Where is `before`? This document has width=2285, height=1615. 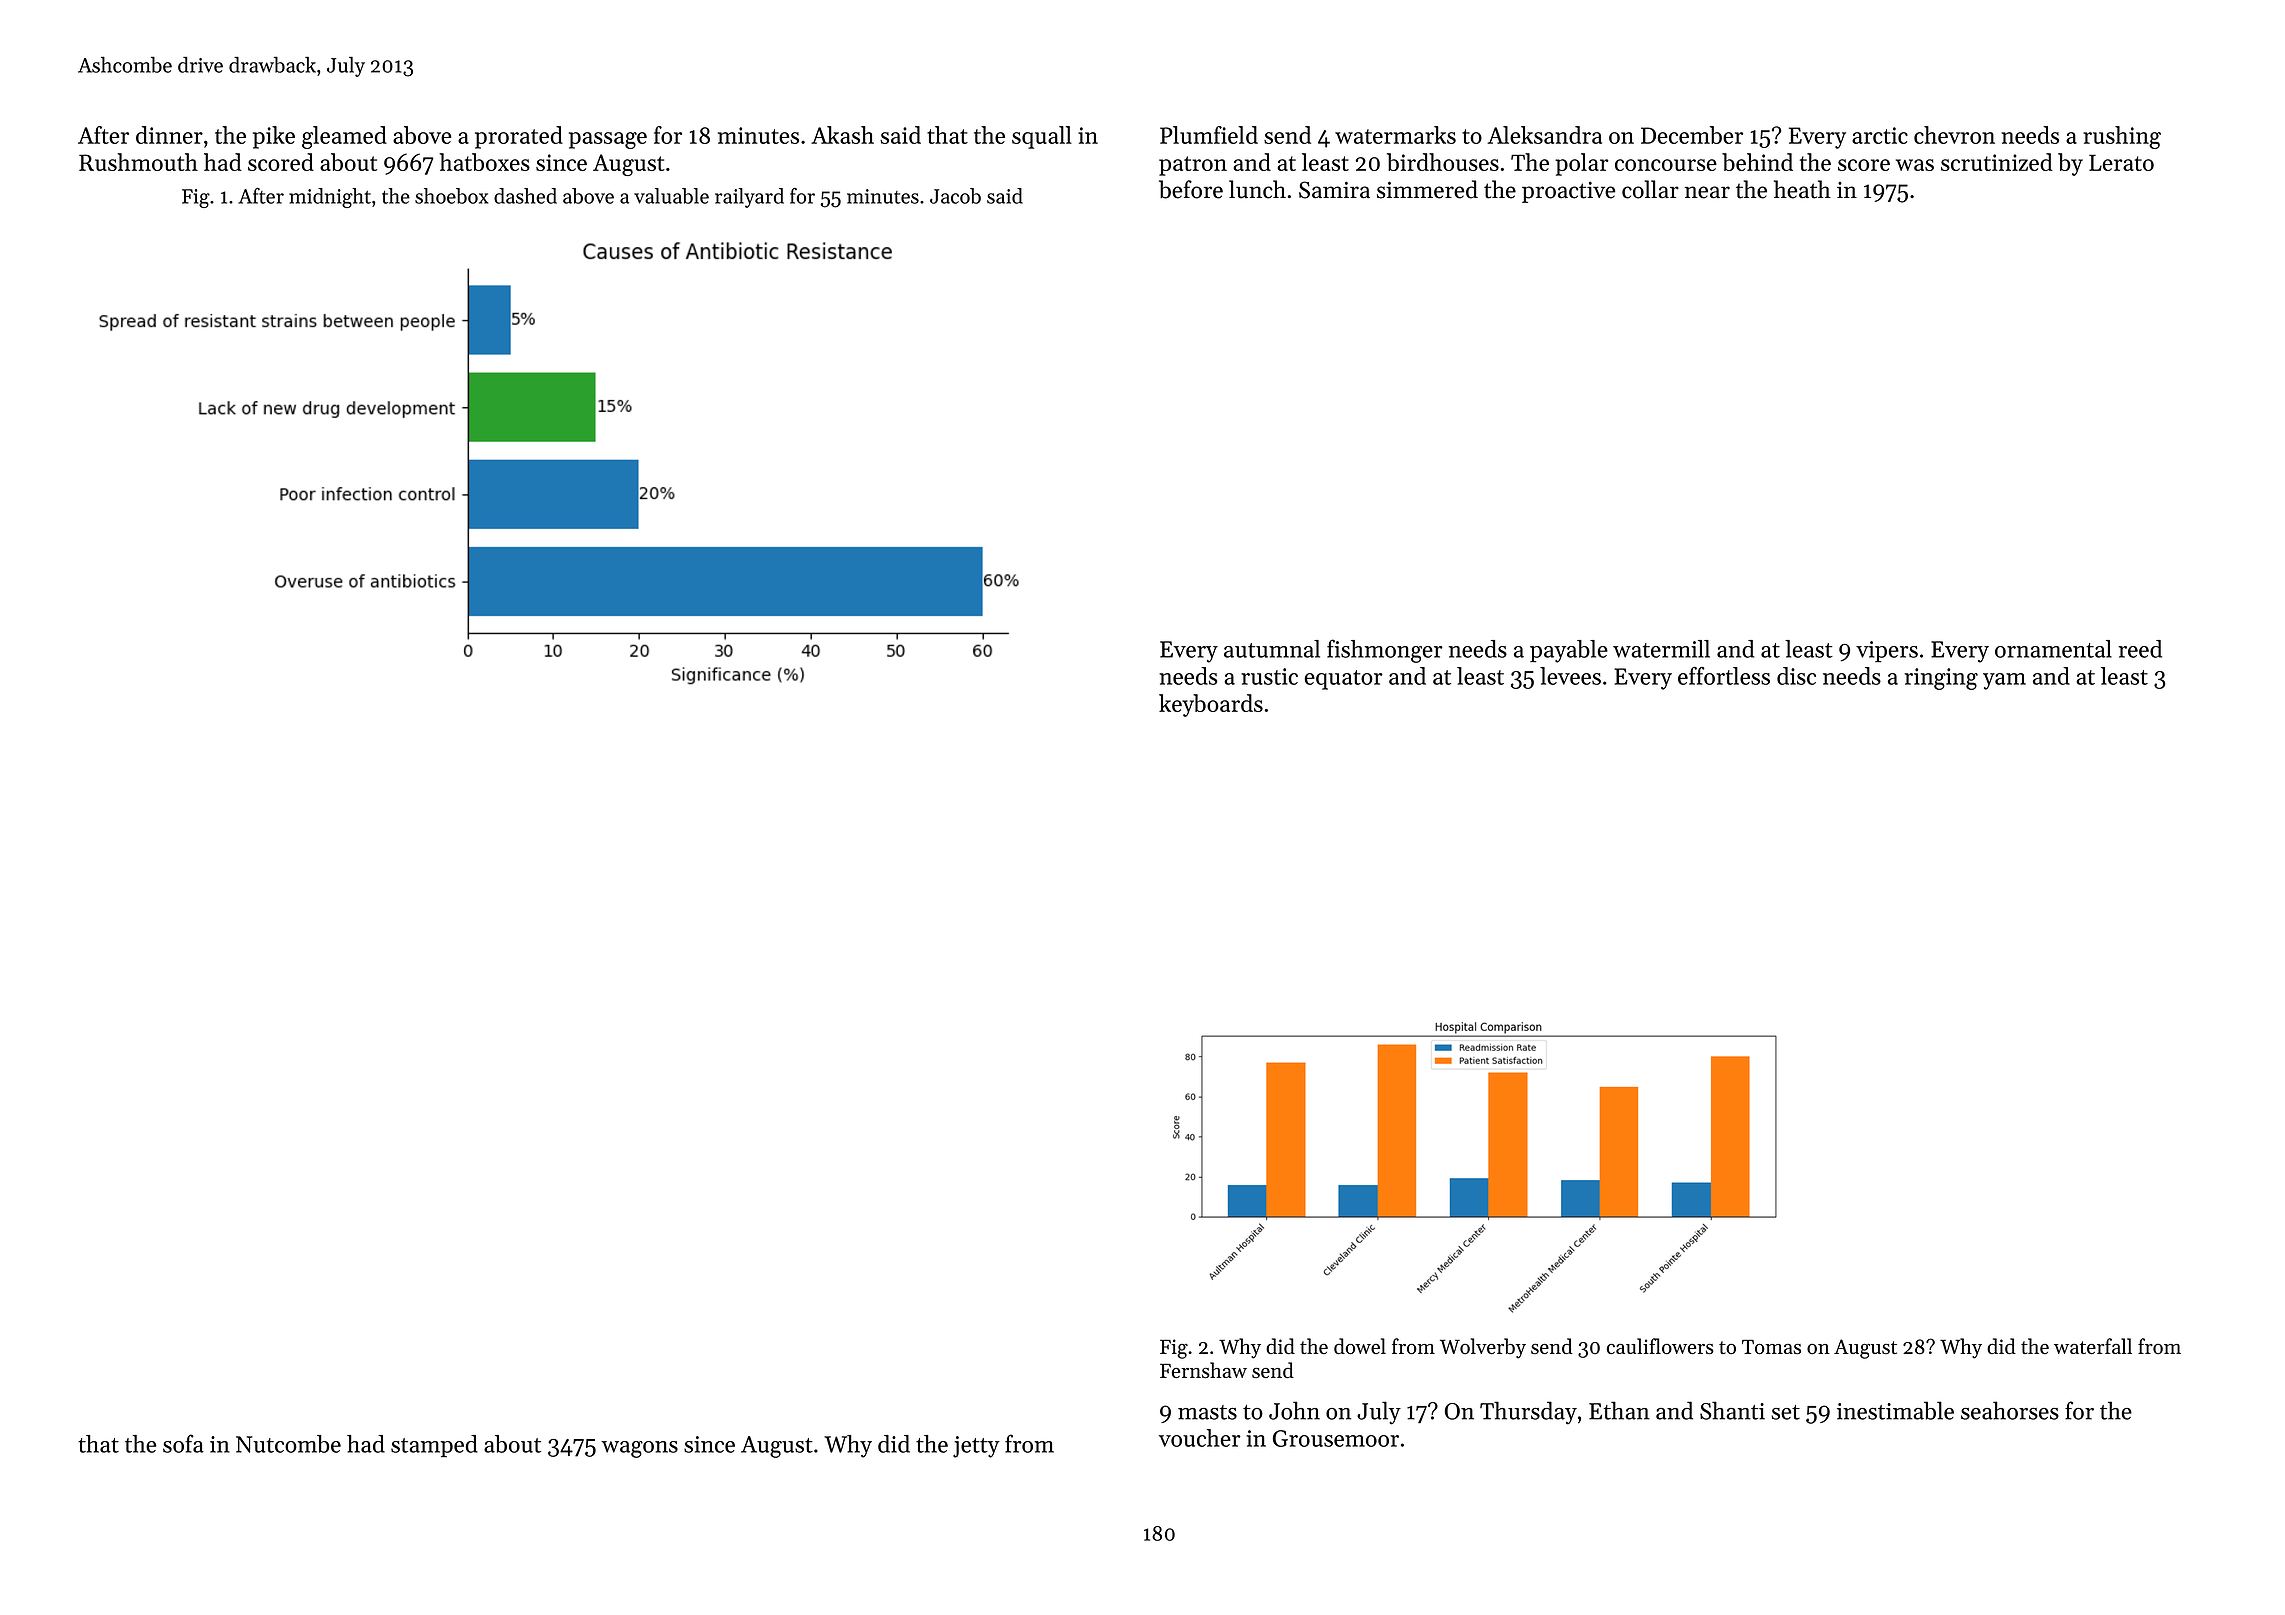 before is located at coordinates (1191, 189).
